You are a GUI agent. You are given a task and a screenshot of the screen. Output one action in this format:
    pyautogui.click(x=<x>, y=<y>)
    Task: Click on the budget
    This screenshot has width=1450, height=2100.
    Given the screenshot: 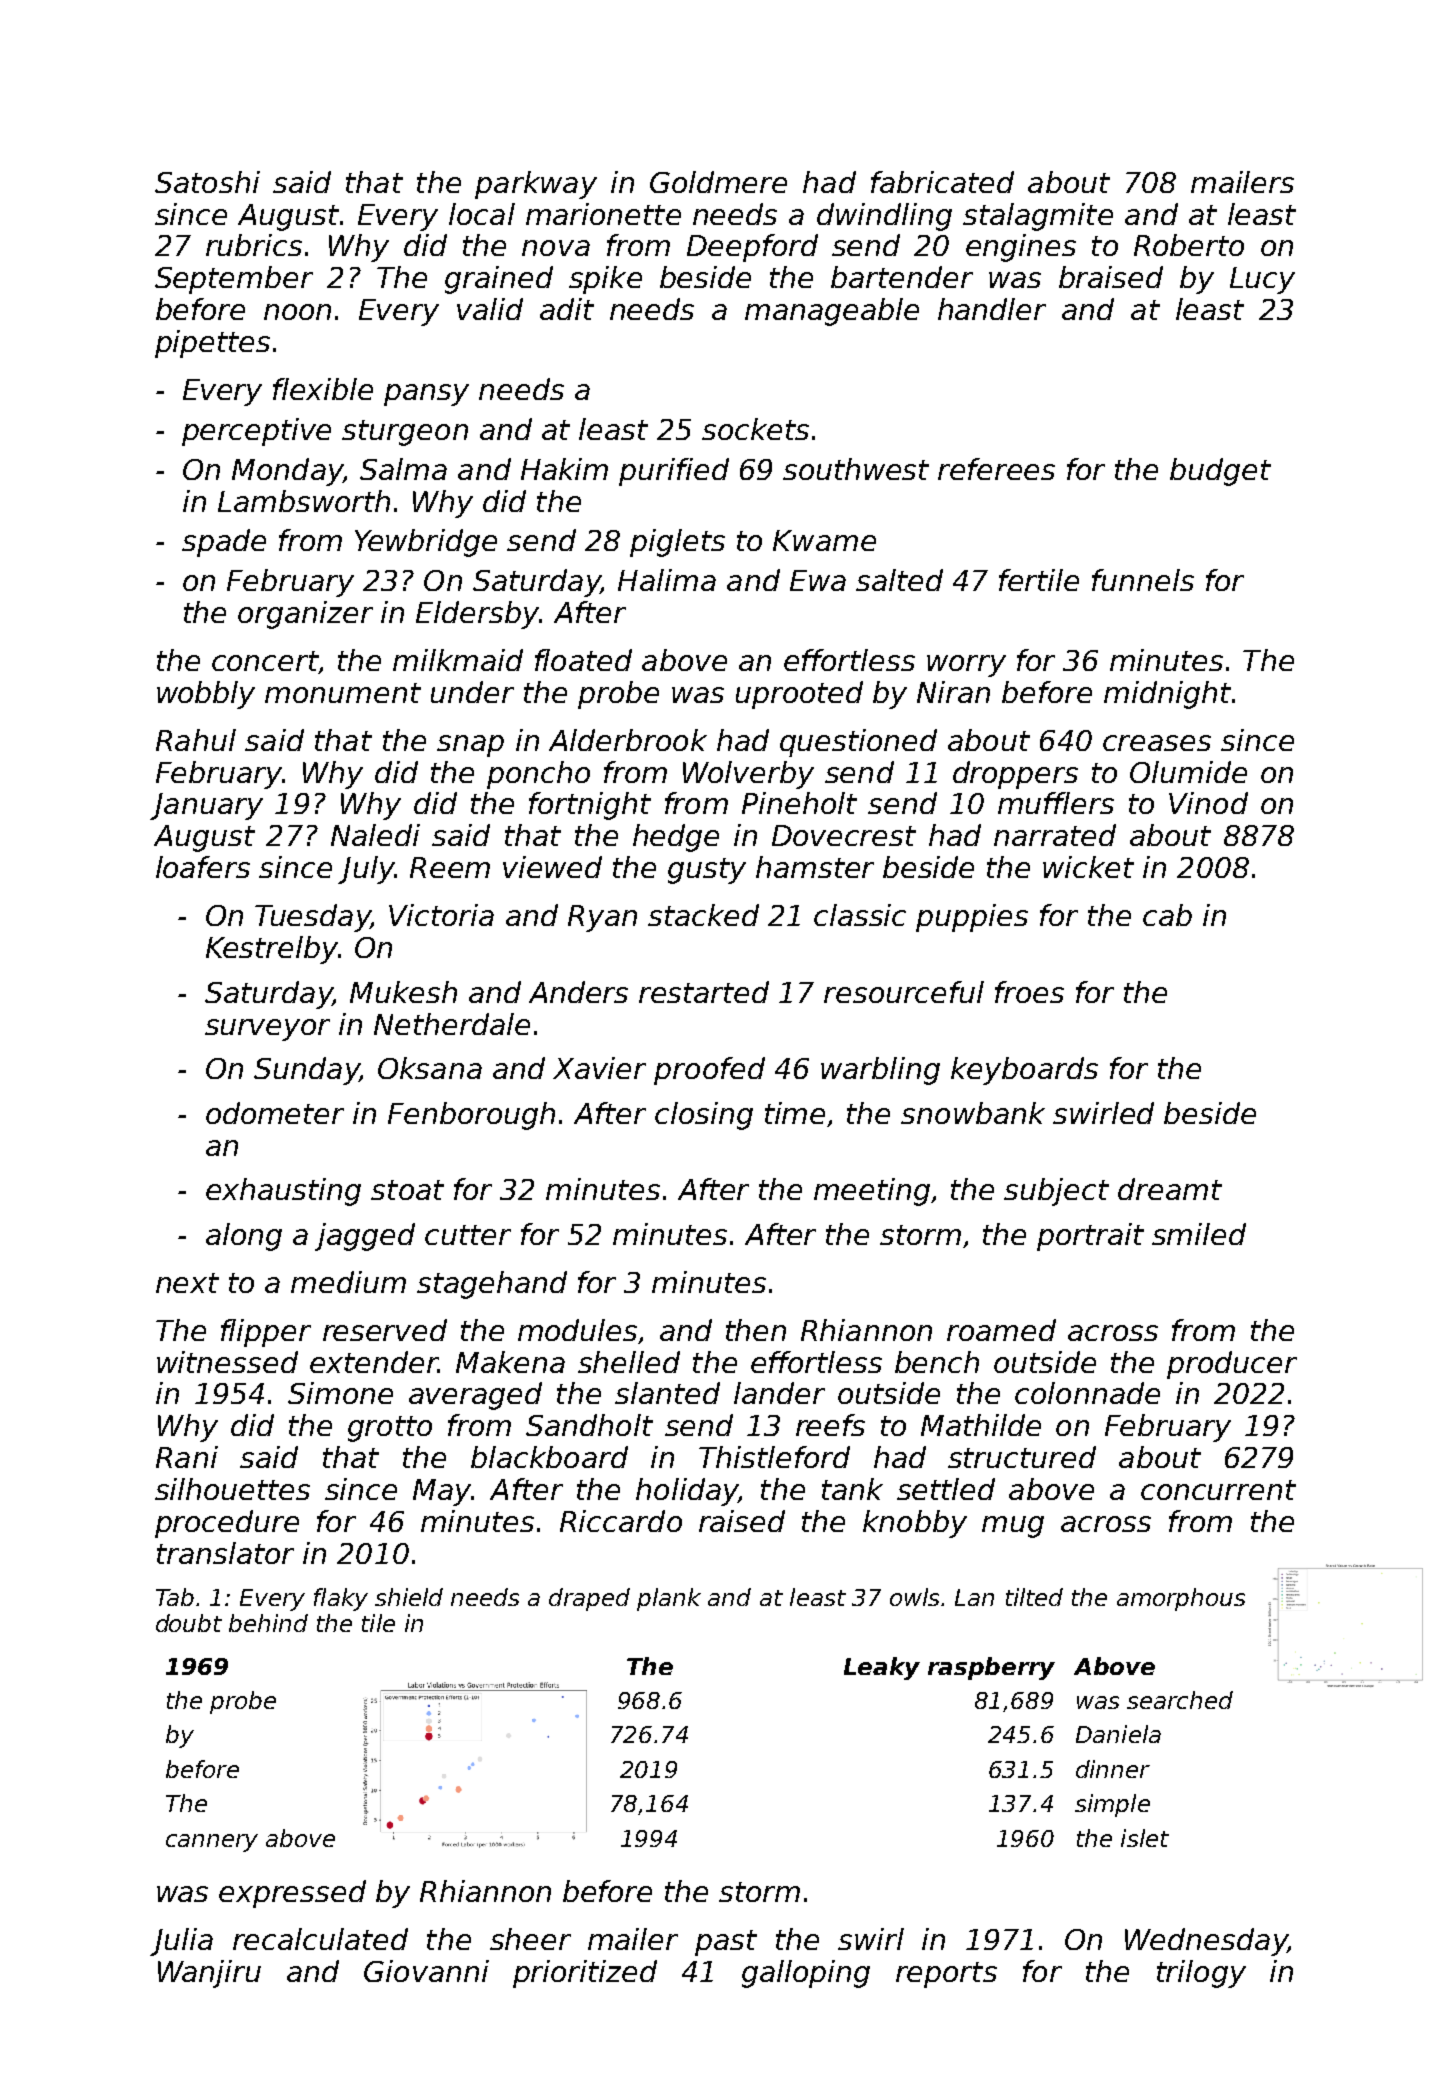 What is the action you would take?
    pyautogui.click(x=1220, y=472)
